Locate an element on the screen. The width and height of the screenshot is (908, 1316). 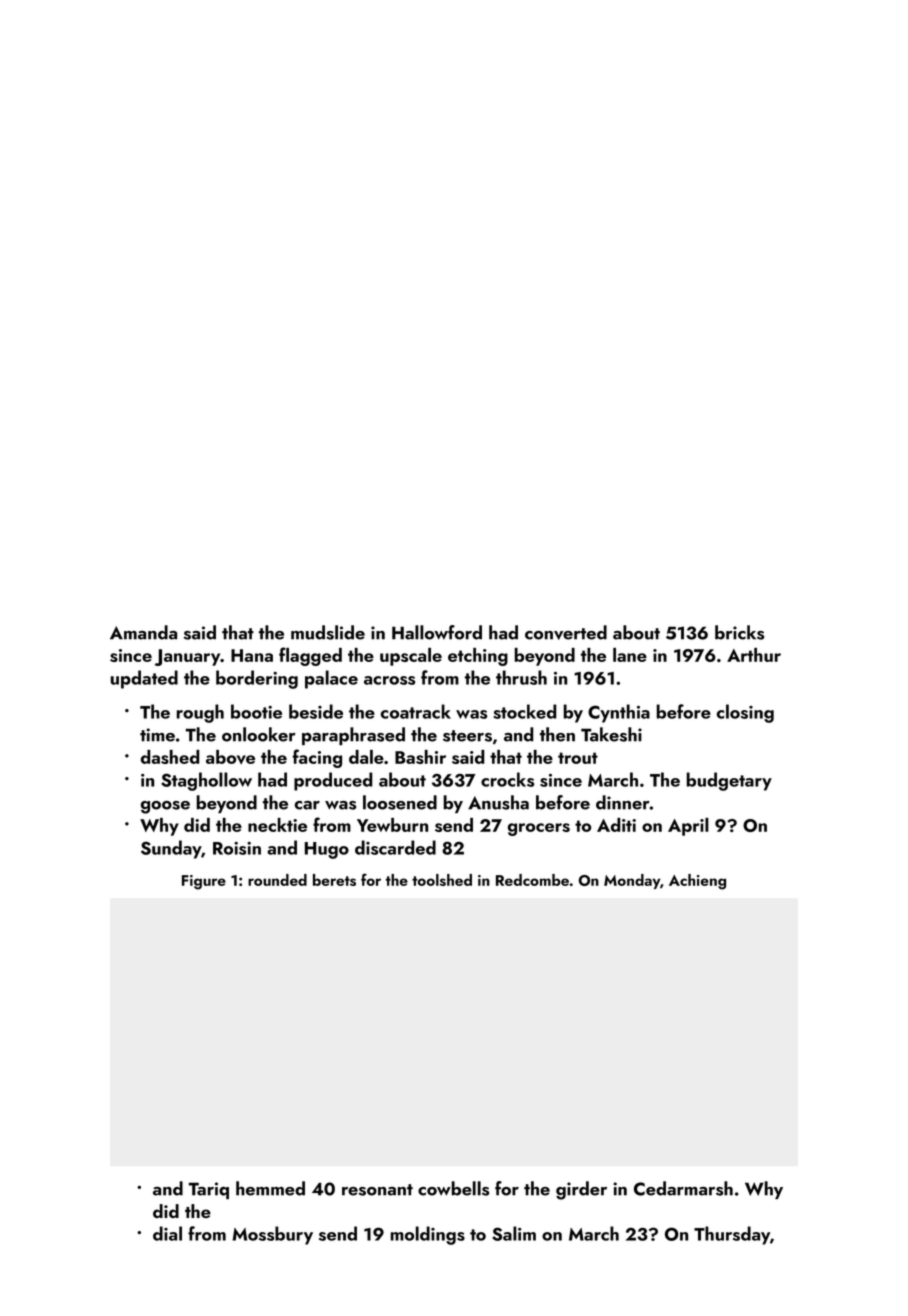
lane is located at coordinates (630, 655).
